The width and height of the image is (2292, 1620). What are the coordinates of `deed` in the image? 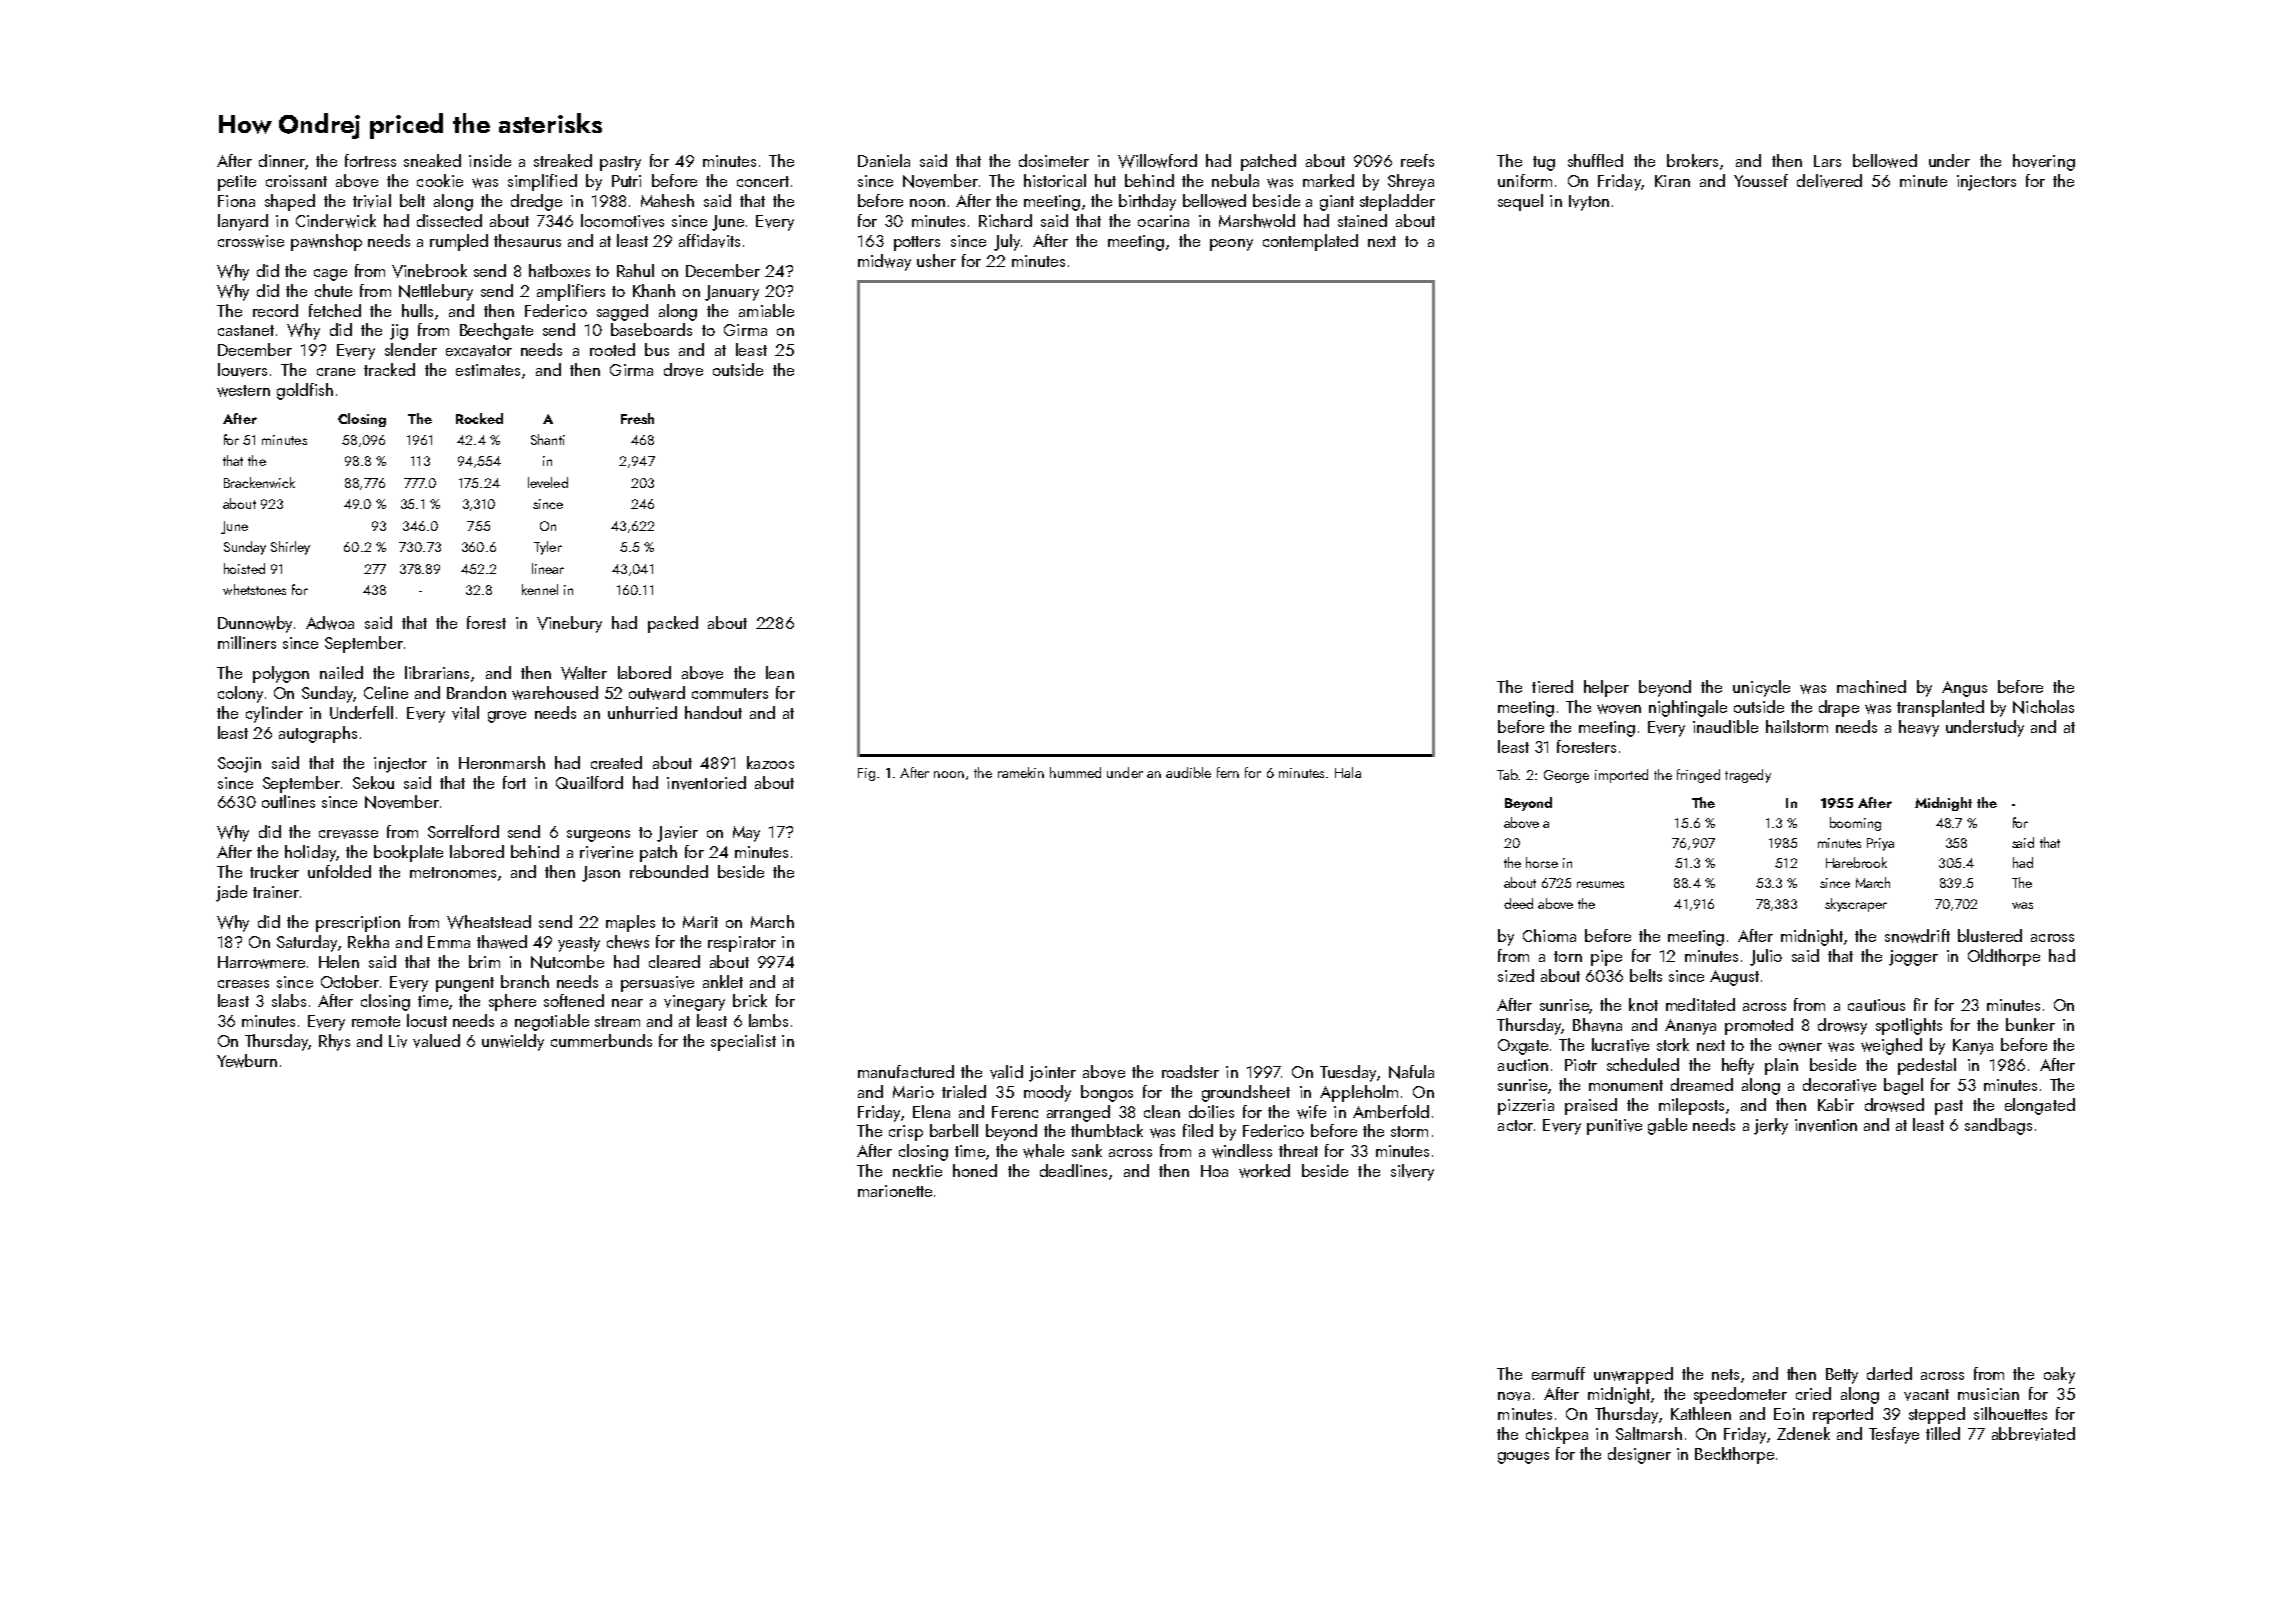 It's located at (1518, 903).
